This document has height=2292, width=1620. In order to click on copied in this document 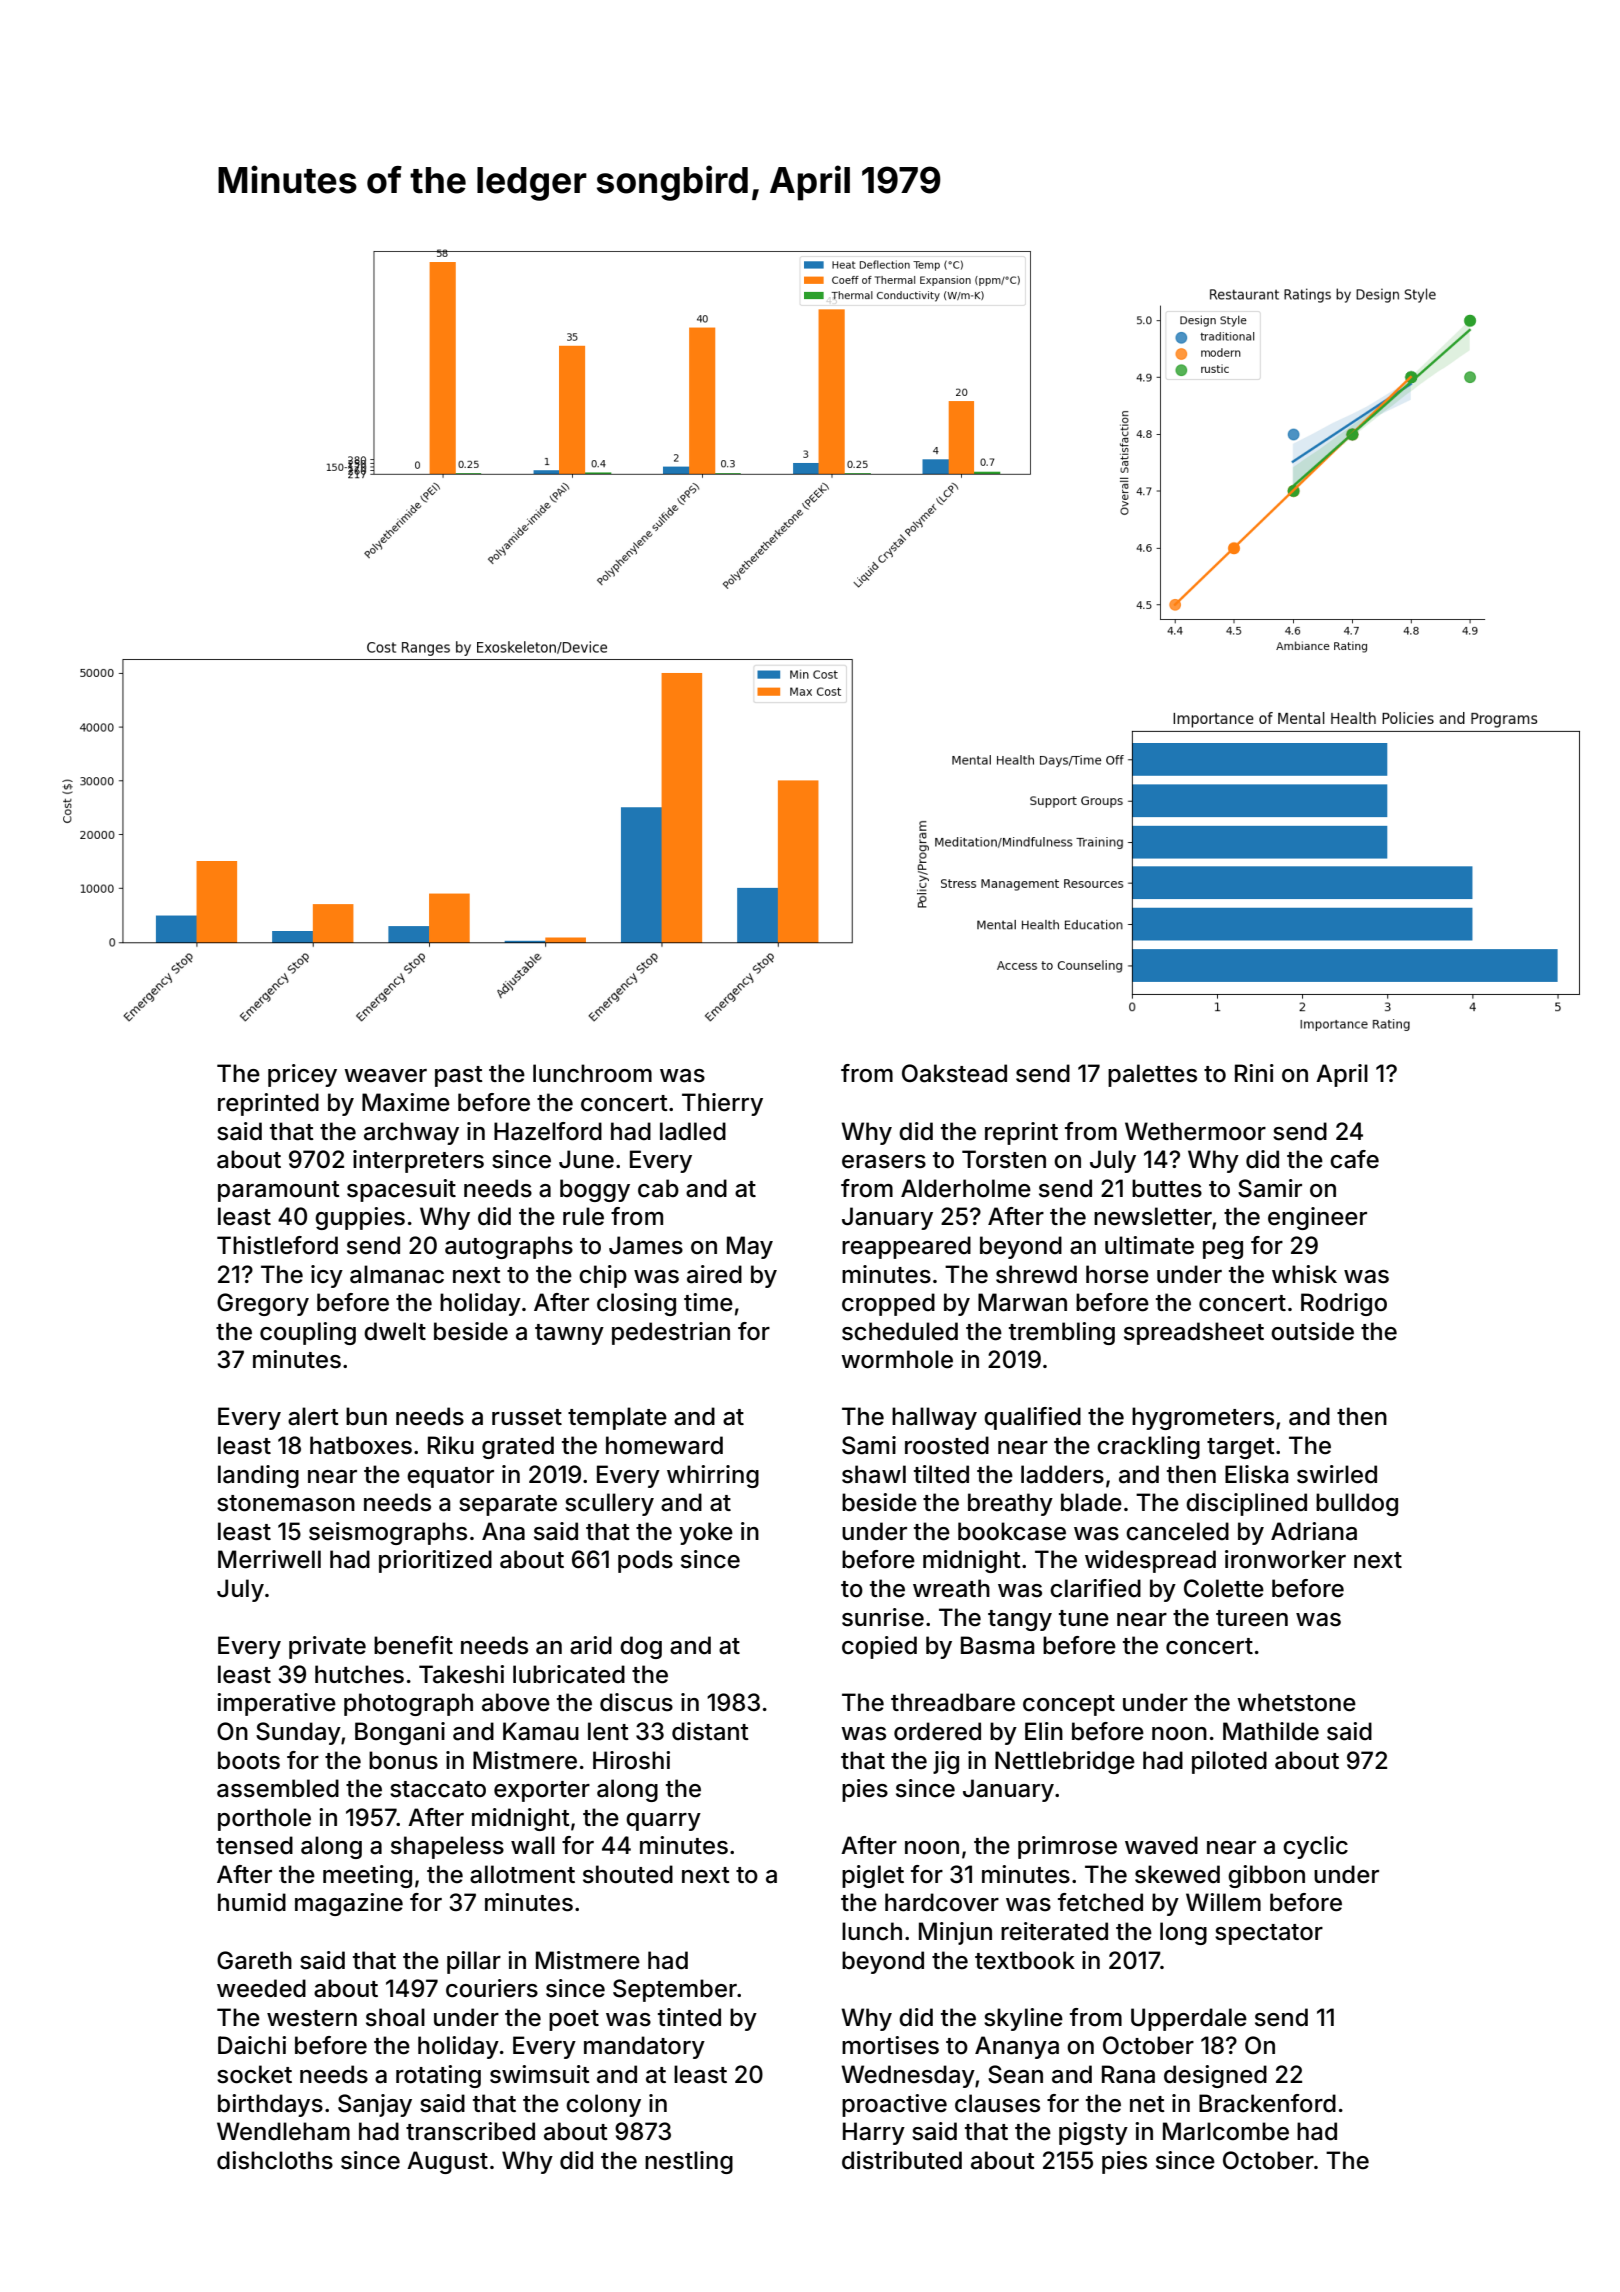, I will do `click(879, 1647)`.
